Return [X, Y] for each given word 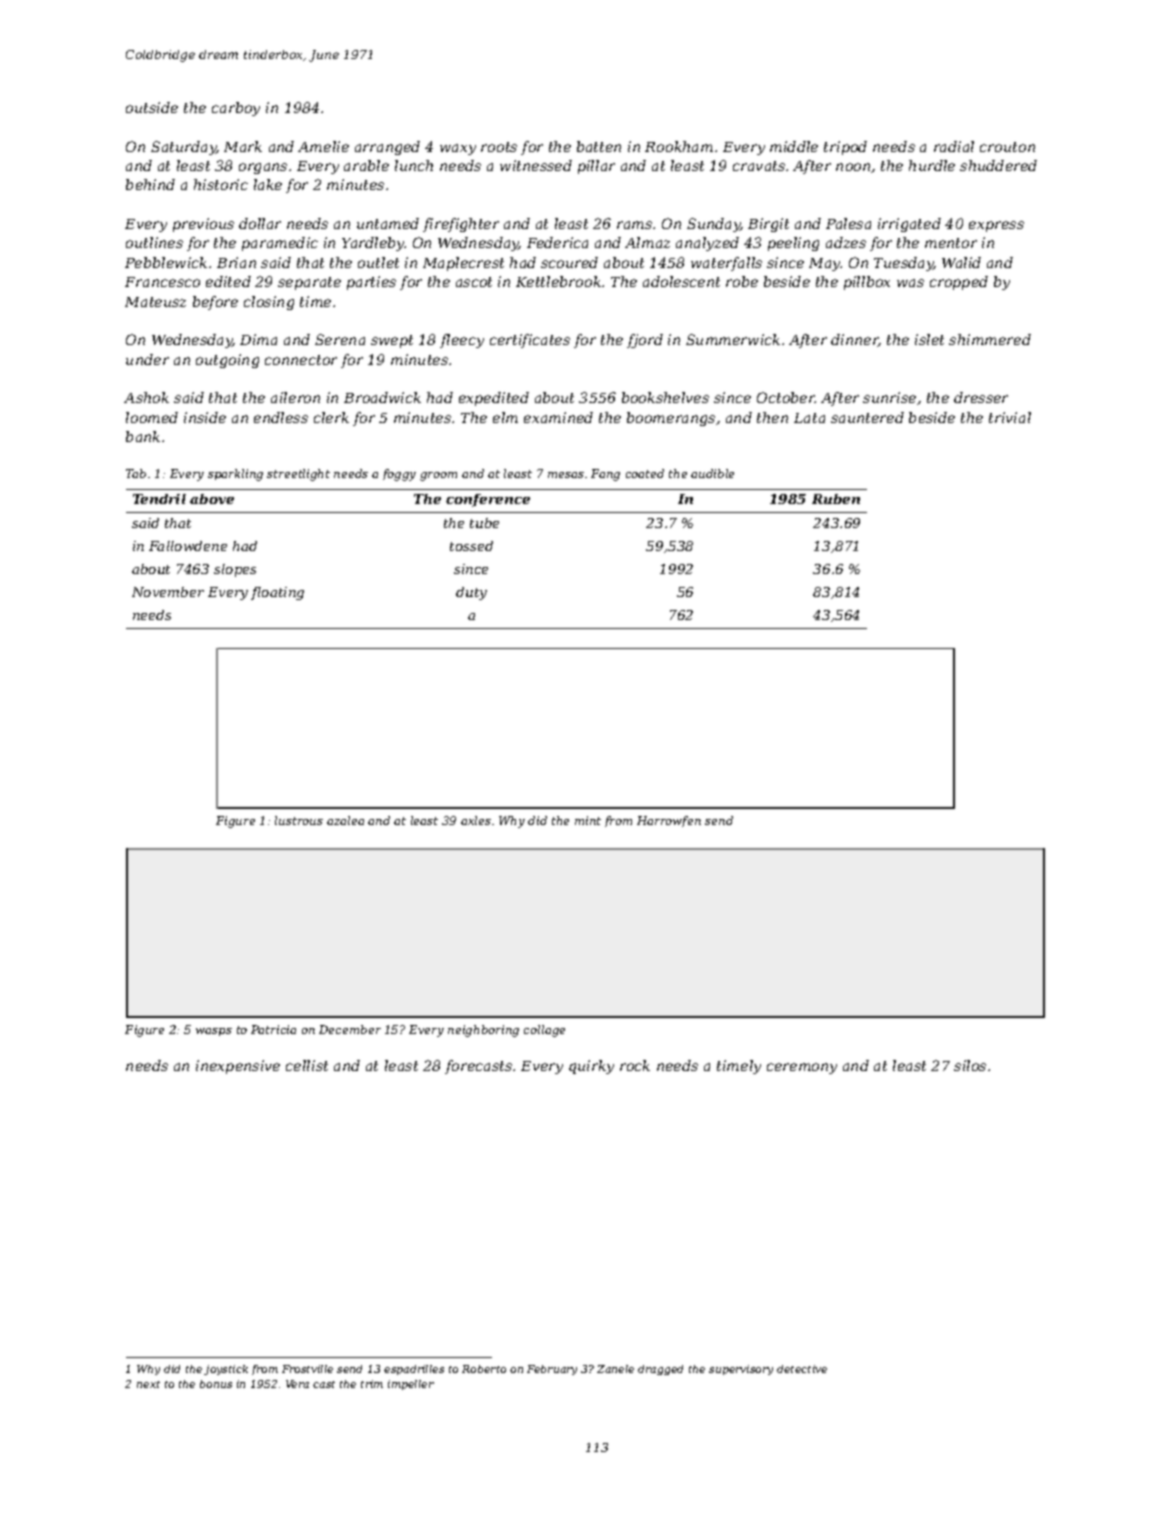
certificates [530, 341]
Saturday [184, 148]
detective [802, 1369]
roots [499, 147]
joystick [226, 1370]
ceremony [802, 1068]
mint [588, 820]
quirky [591, 1067]
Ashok [146, 397]
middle [794, 146]
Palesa [848, 223]
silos [970, 1065]
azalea [345, 820]
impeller [411, 1385]
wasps [214, 1032]
